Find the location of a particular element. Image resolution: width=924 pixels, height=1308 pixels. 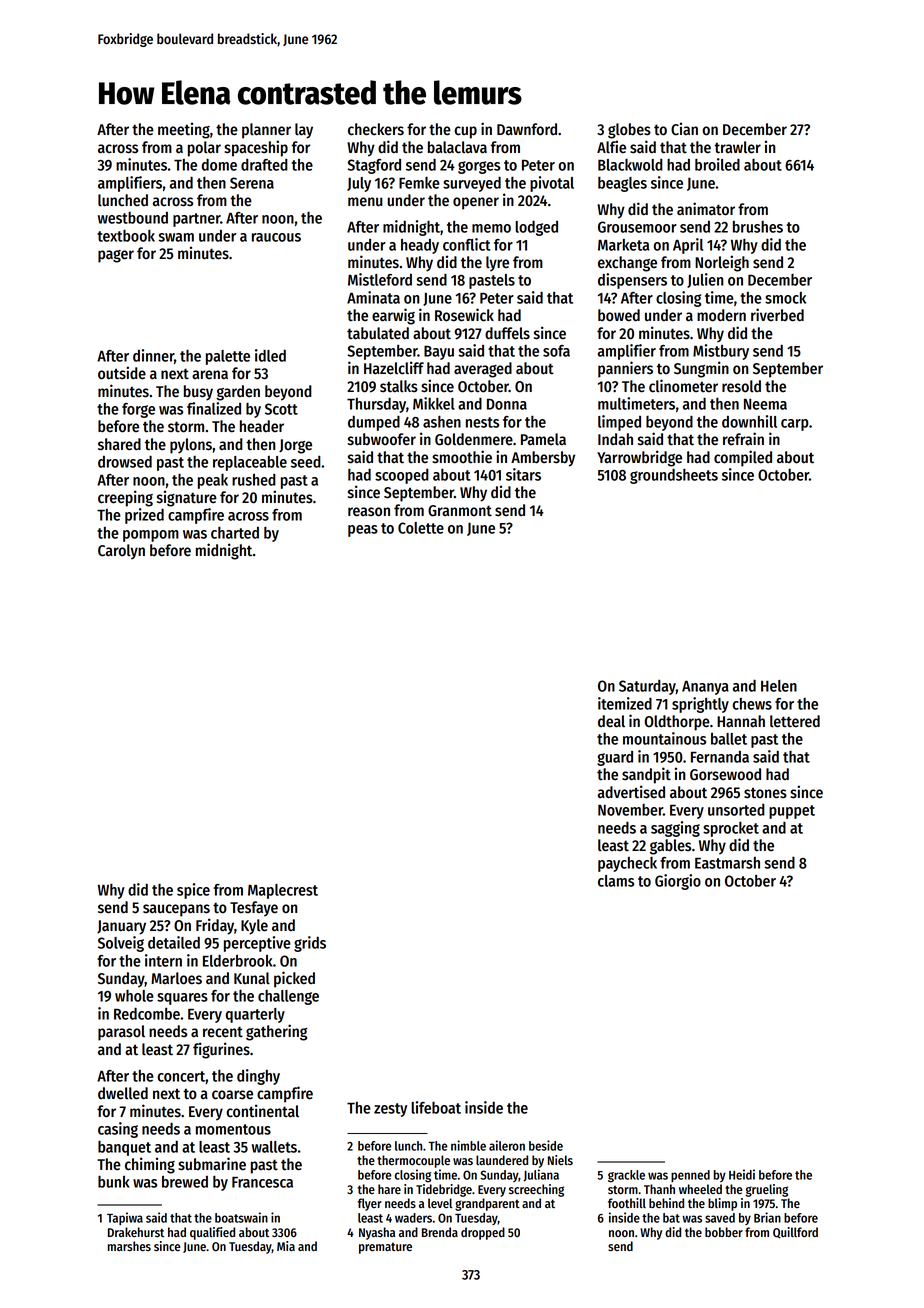

brushes is located at coordinates (758, 227).
